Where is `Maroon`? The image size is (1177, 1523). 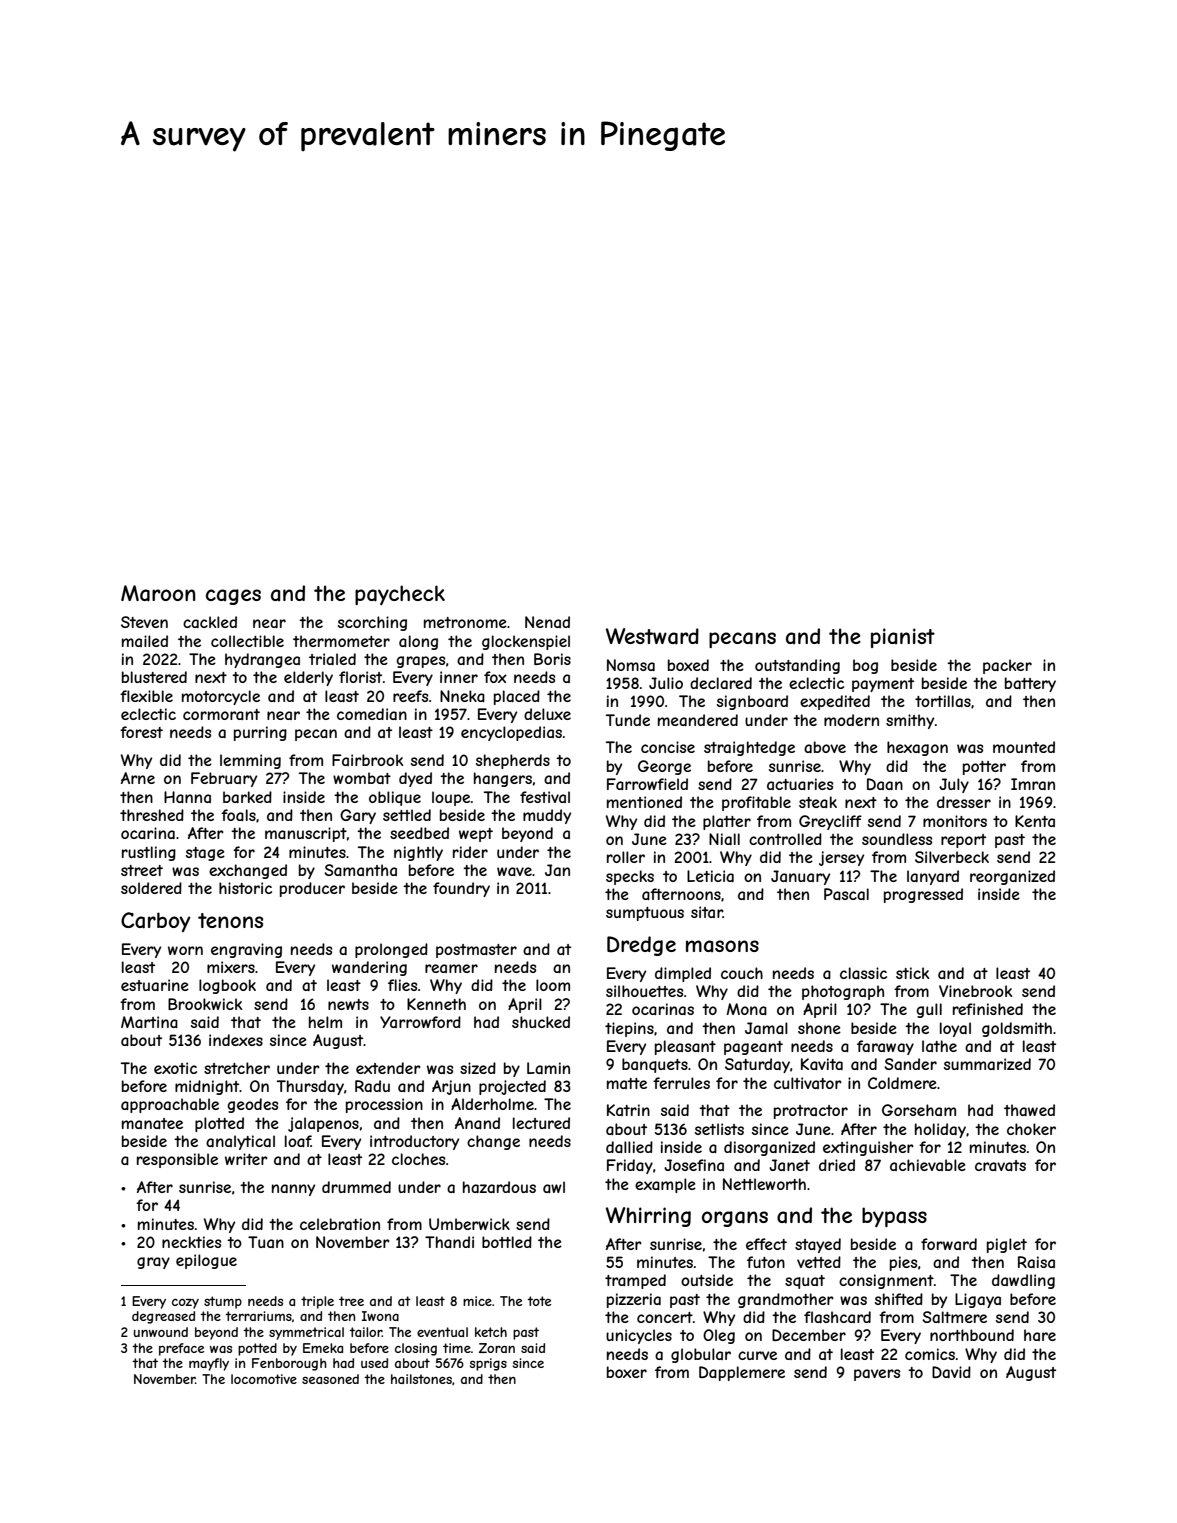
Maroon is located at coordinates (158, 593).
